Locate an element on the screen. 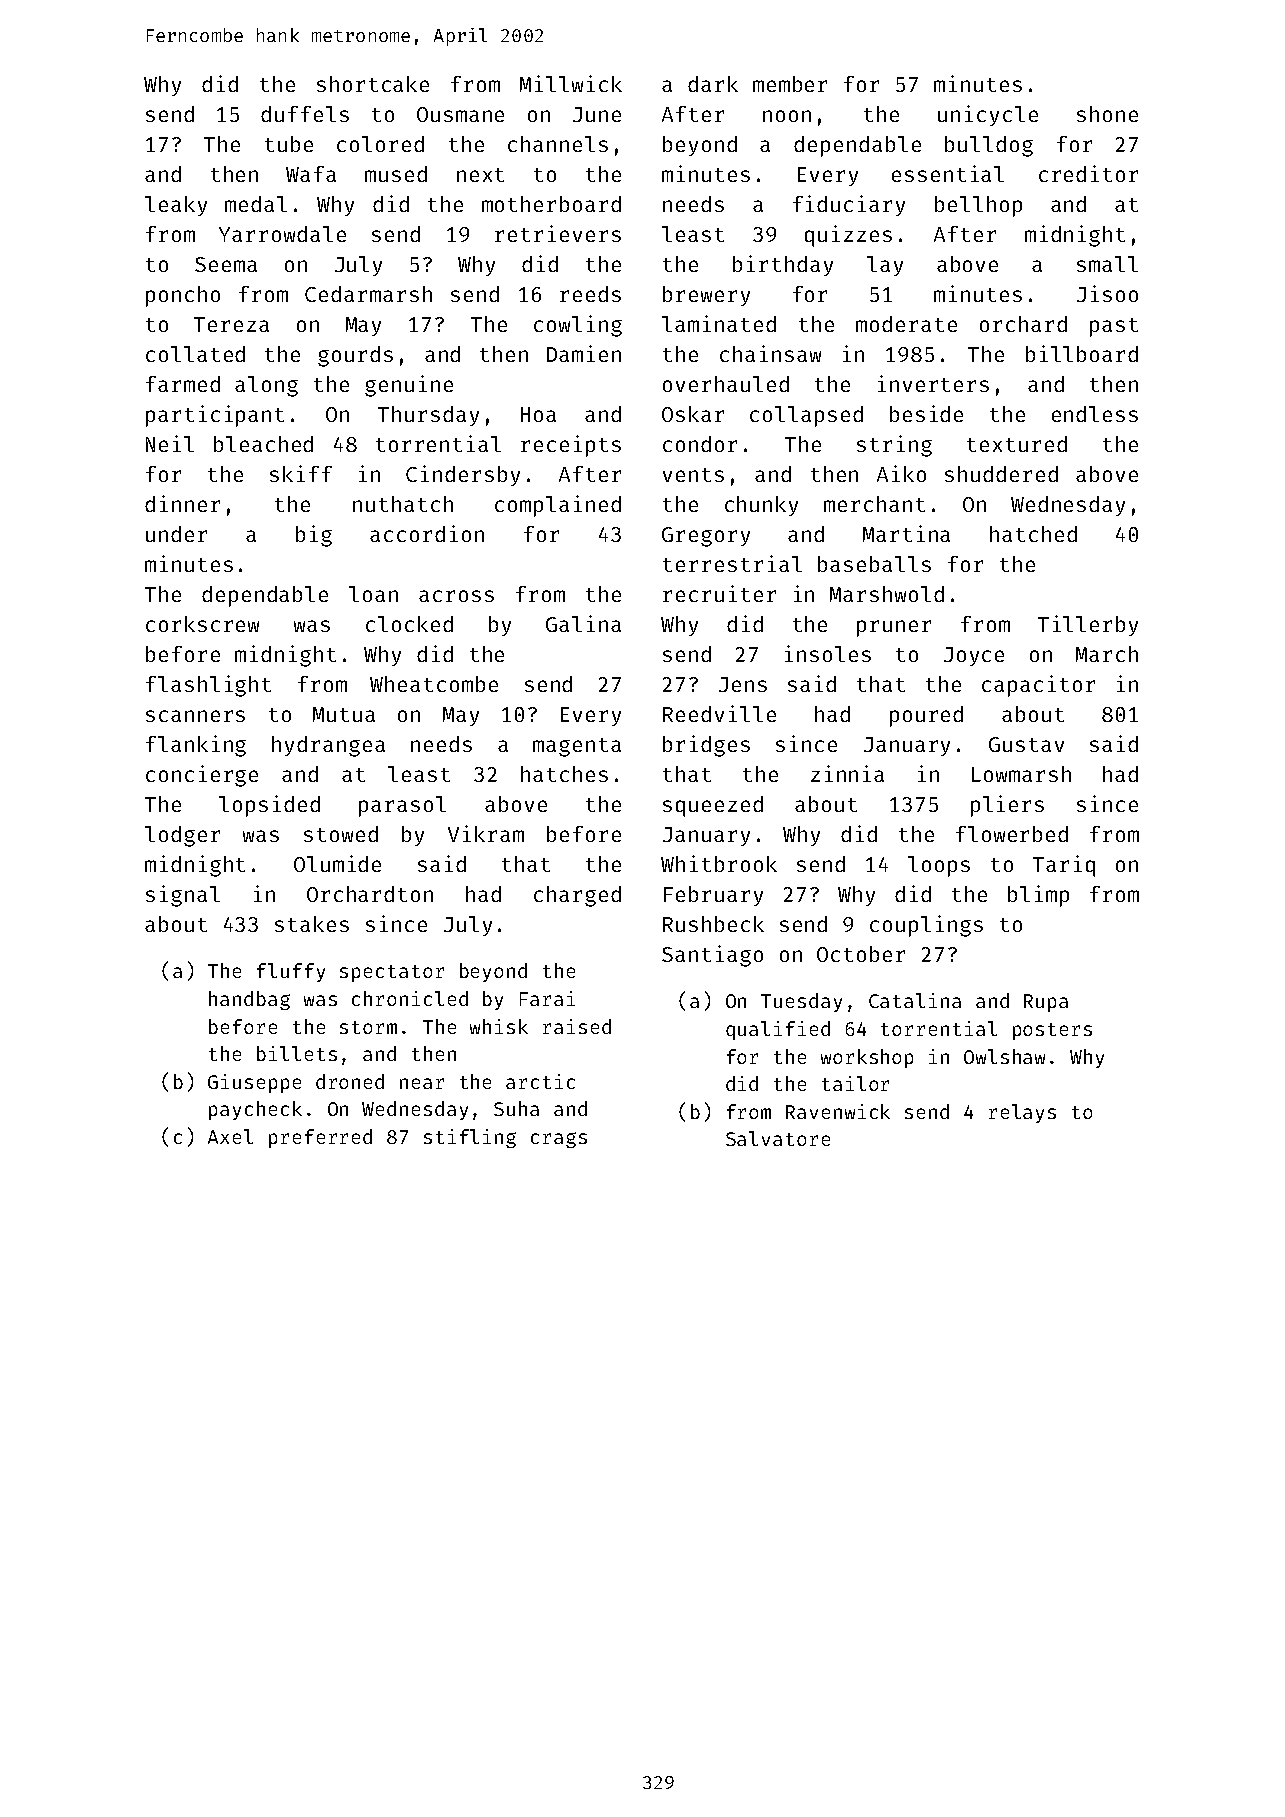 The image size is (1285, 1817). string is located at coordinates (894, 446).
